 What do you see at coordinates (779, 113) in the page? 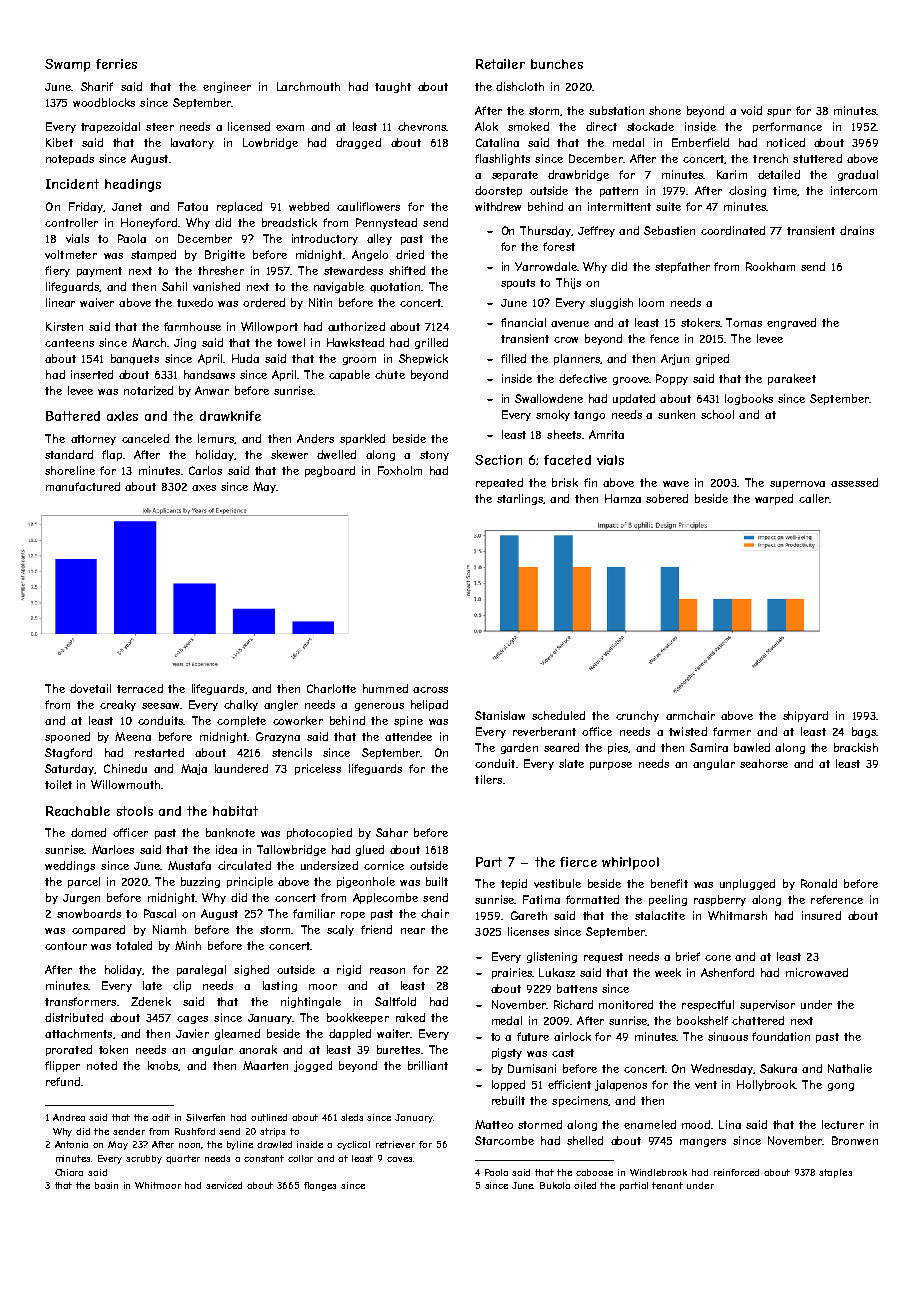
I see `spur` at bounding box center [779, 113].
